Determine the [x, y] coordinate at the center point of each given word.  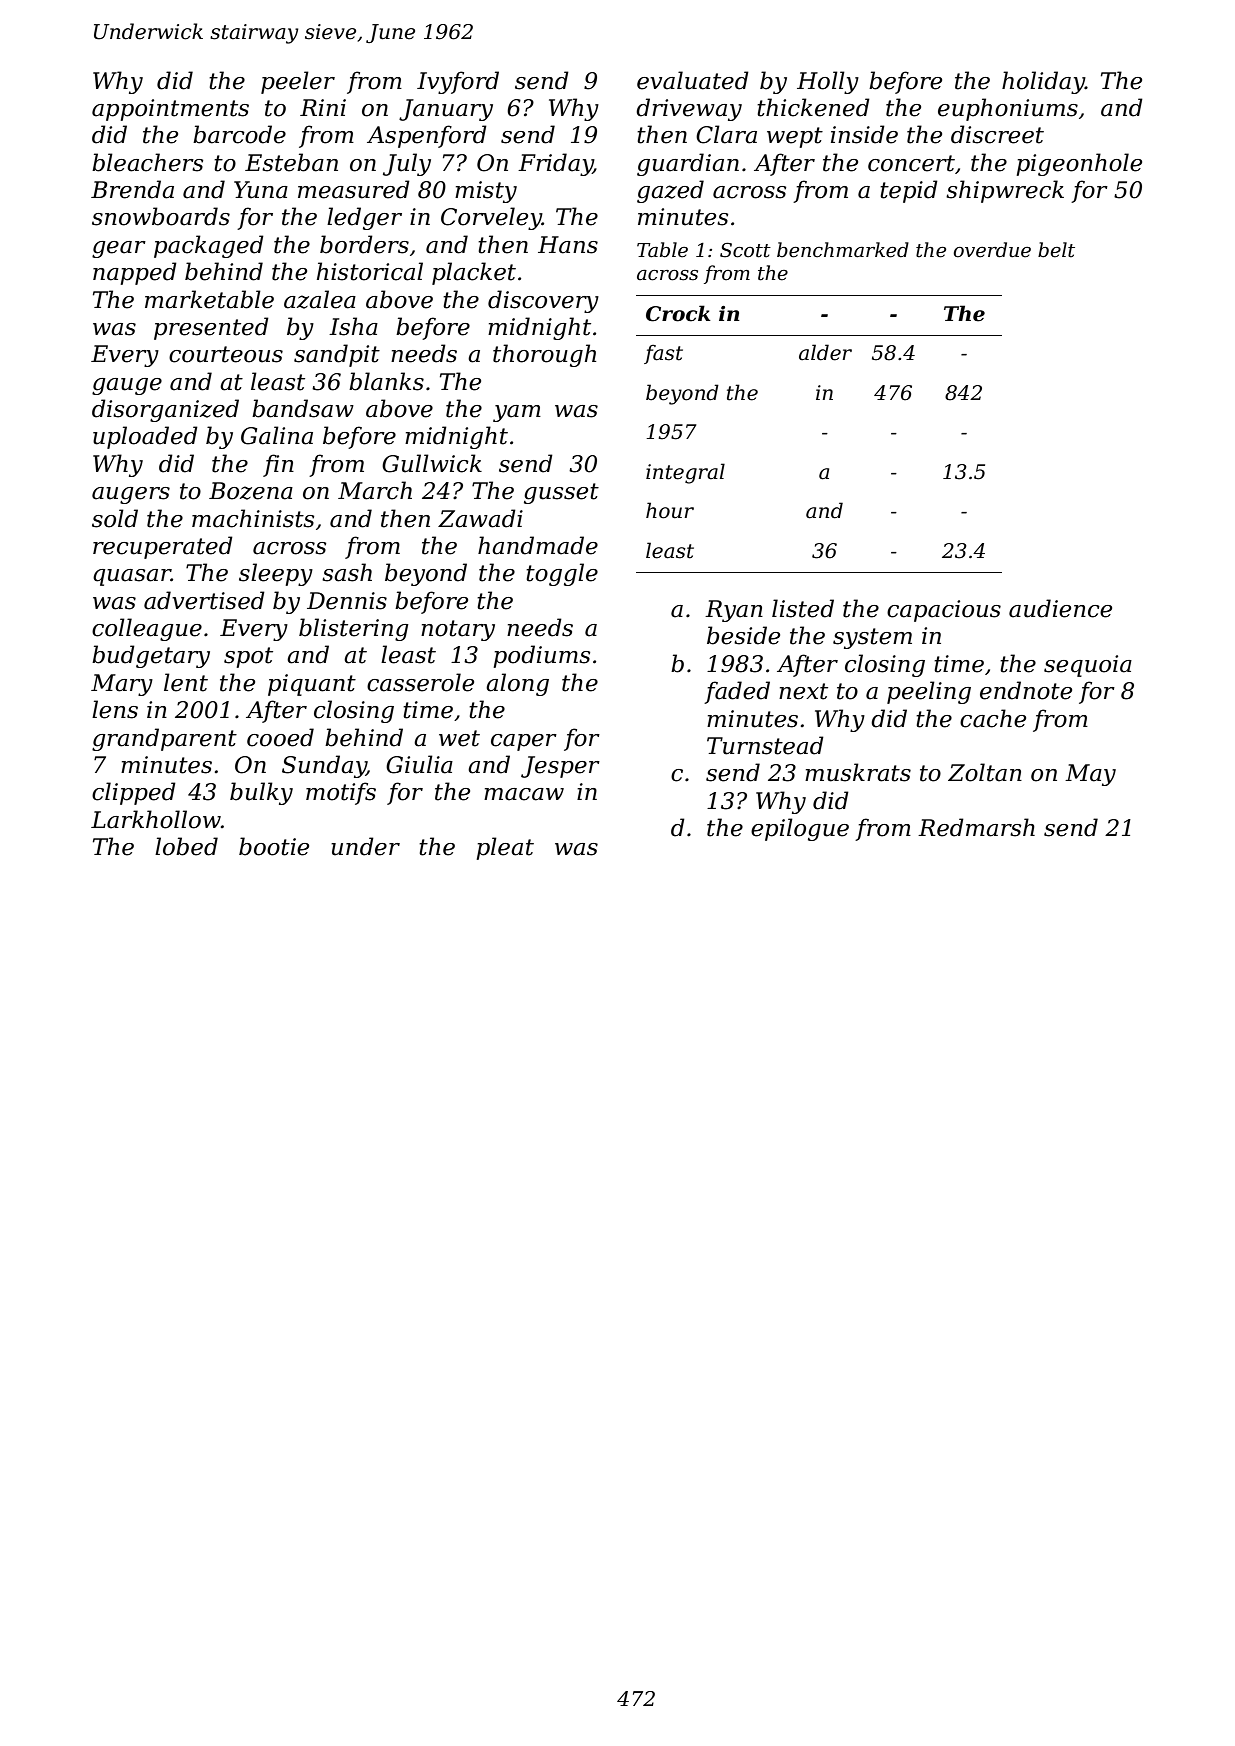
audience [1060, 608]
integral [685, 473]
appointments [170, 110]
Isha [353, 326]
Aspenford [427, 136]
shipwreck [1005, 191]
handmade [538, 545]
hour [670, 510]
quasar [132, 577]
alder [825, 352]
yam [517, 413]
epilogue [800, 829]
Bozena [251, 491]
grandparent [164, 739]
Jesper [560, 767]
